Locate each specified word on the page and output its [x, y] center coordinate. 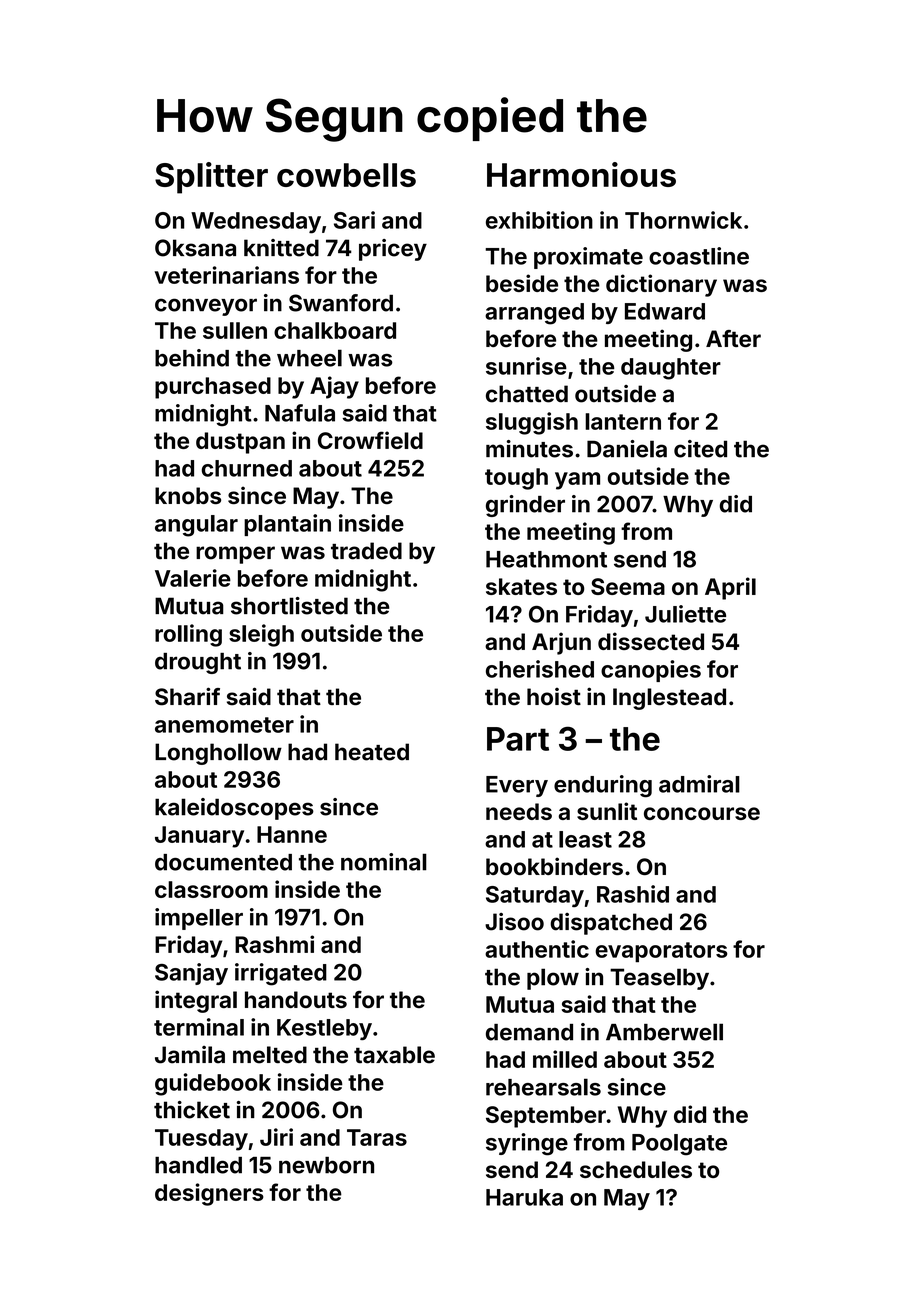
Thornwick [683, 220]
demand [529, 1032]
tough [516, 479]
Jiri [276, 1137]
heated [372, 752]
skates [521, 586]
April [730, 588]
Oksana [195, 248]
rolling [188, 635]
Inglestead [669, 699]
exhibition [539, 220]
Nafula [300, 413]
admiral [699, 784]
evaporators [661, 952]
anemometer [224, 725]
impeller [199, 919]
